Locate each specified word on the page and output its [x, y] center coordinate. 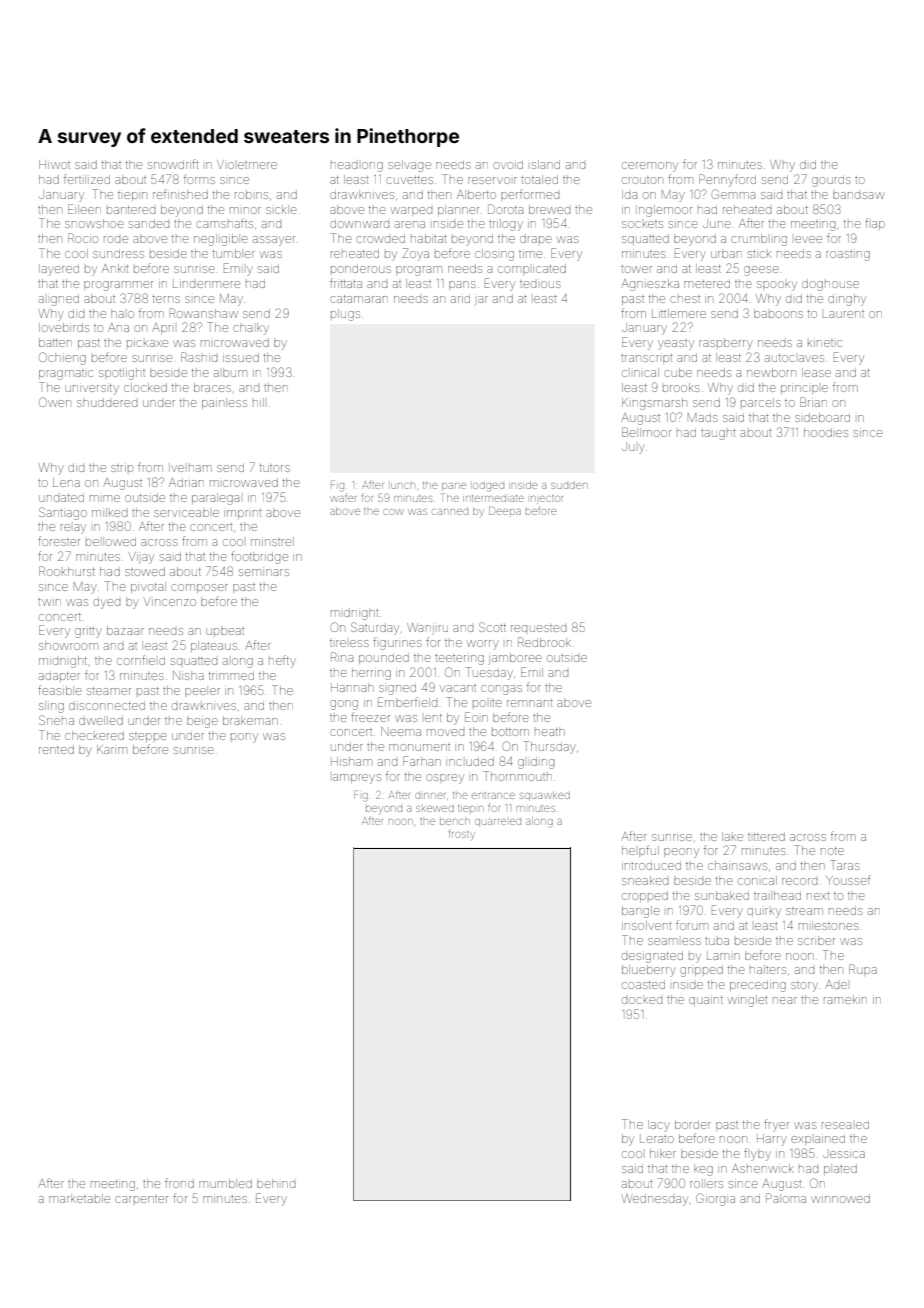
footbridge [259, 557]
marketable [79, 1198]
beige [202, 722]
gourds [831, 182]
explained [818, 1140]
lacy [659, 1126]
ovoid [508, 165]
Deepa [505, 511]
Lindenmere [206, 283]
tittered [766, 836]
